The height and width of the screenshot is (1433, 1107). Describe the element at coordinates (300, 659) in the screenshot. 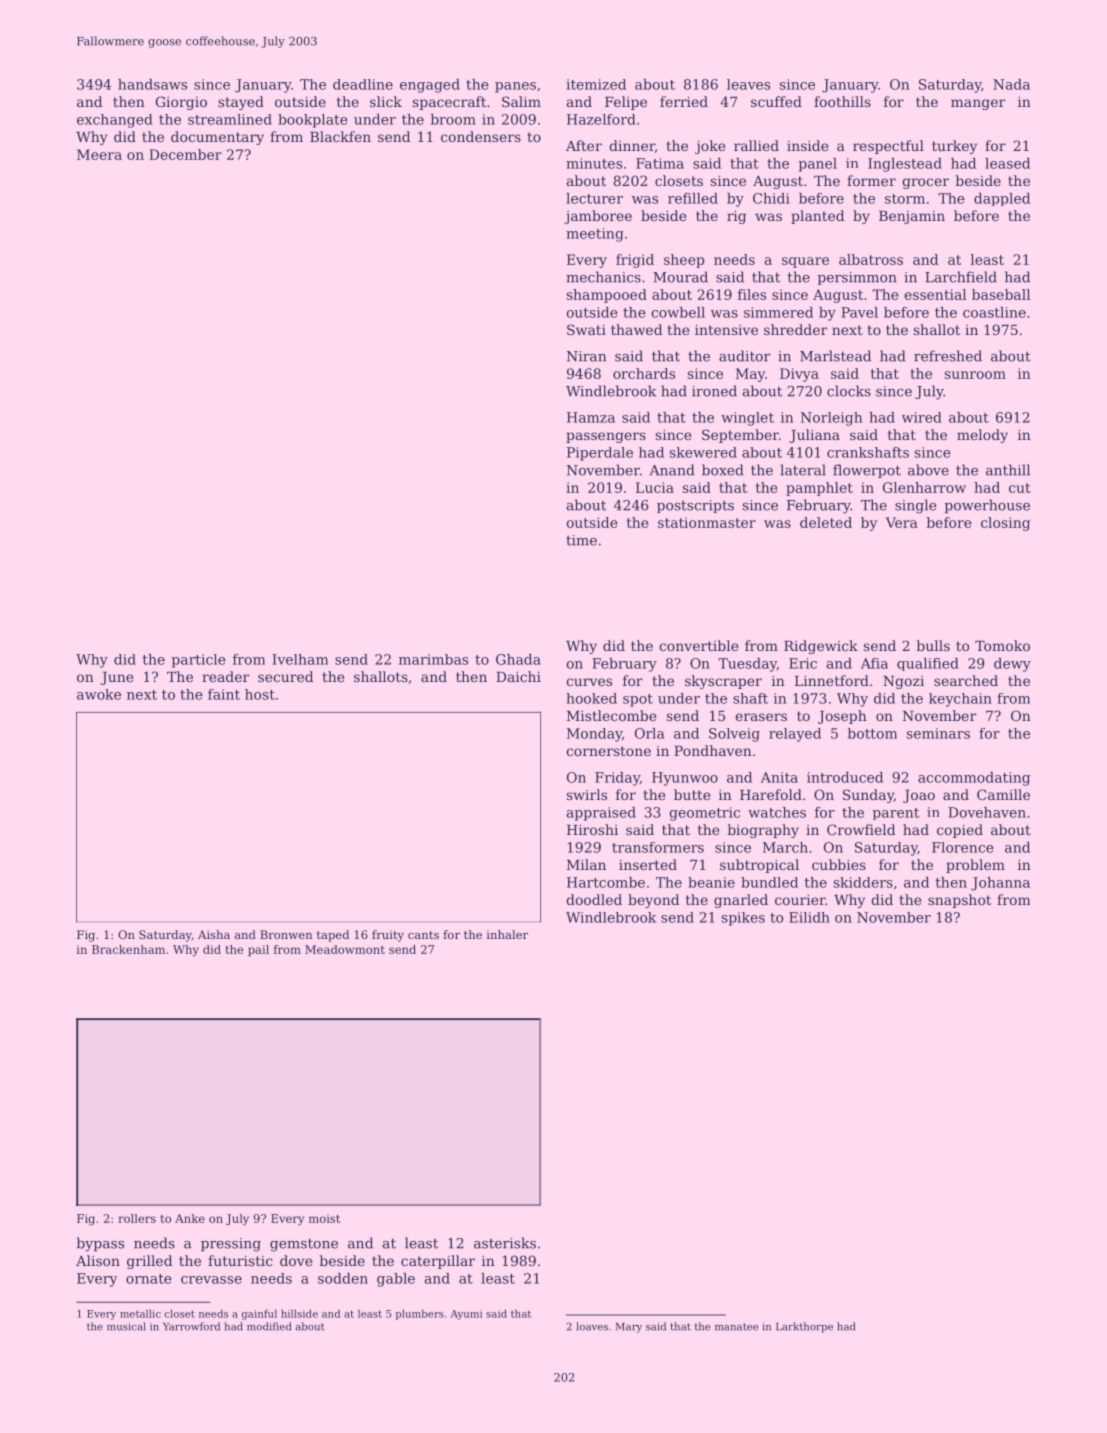

I see `Ivelham` at that location.
